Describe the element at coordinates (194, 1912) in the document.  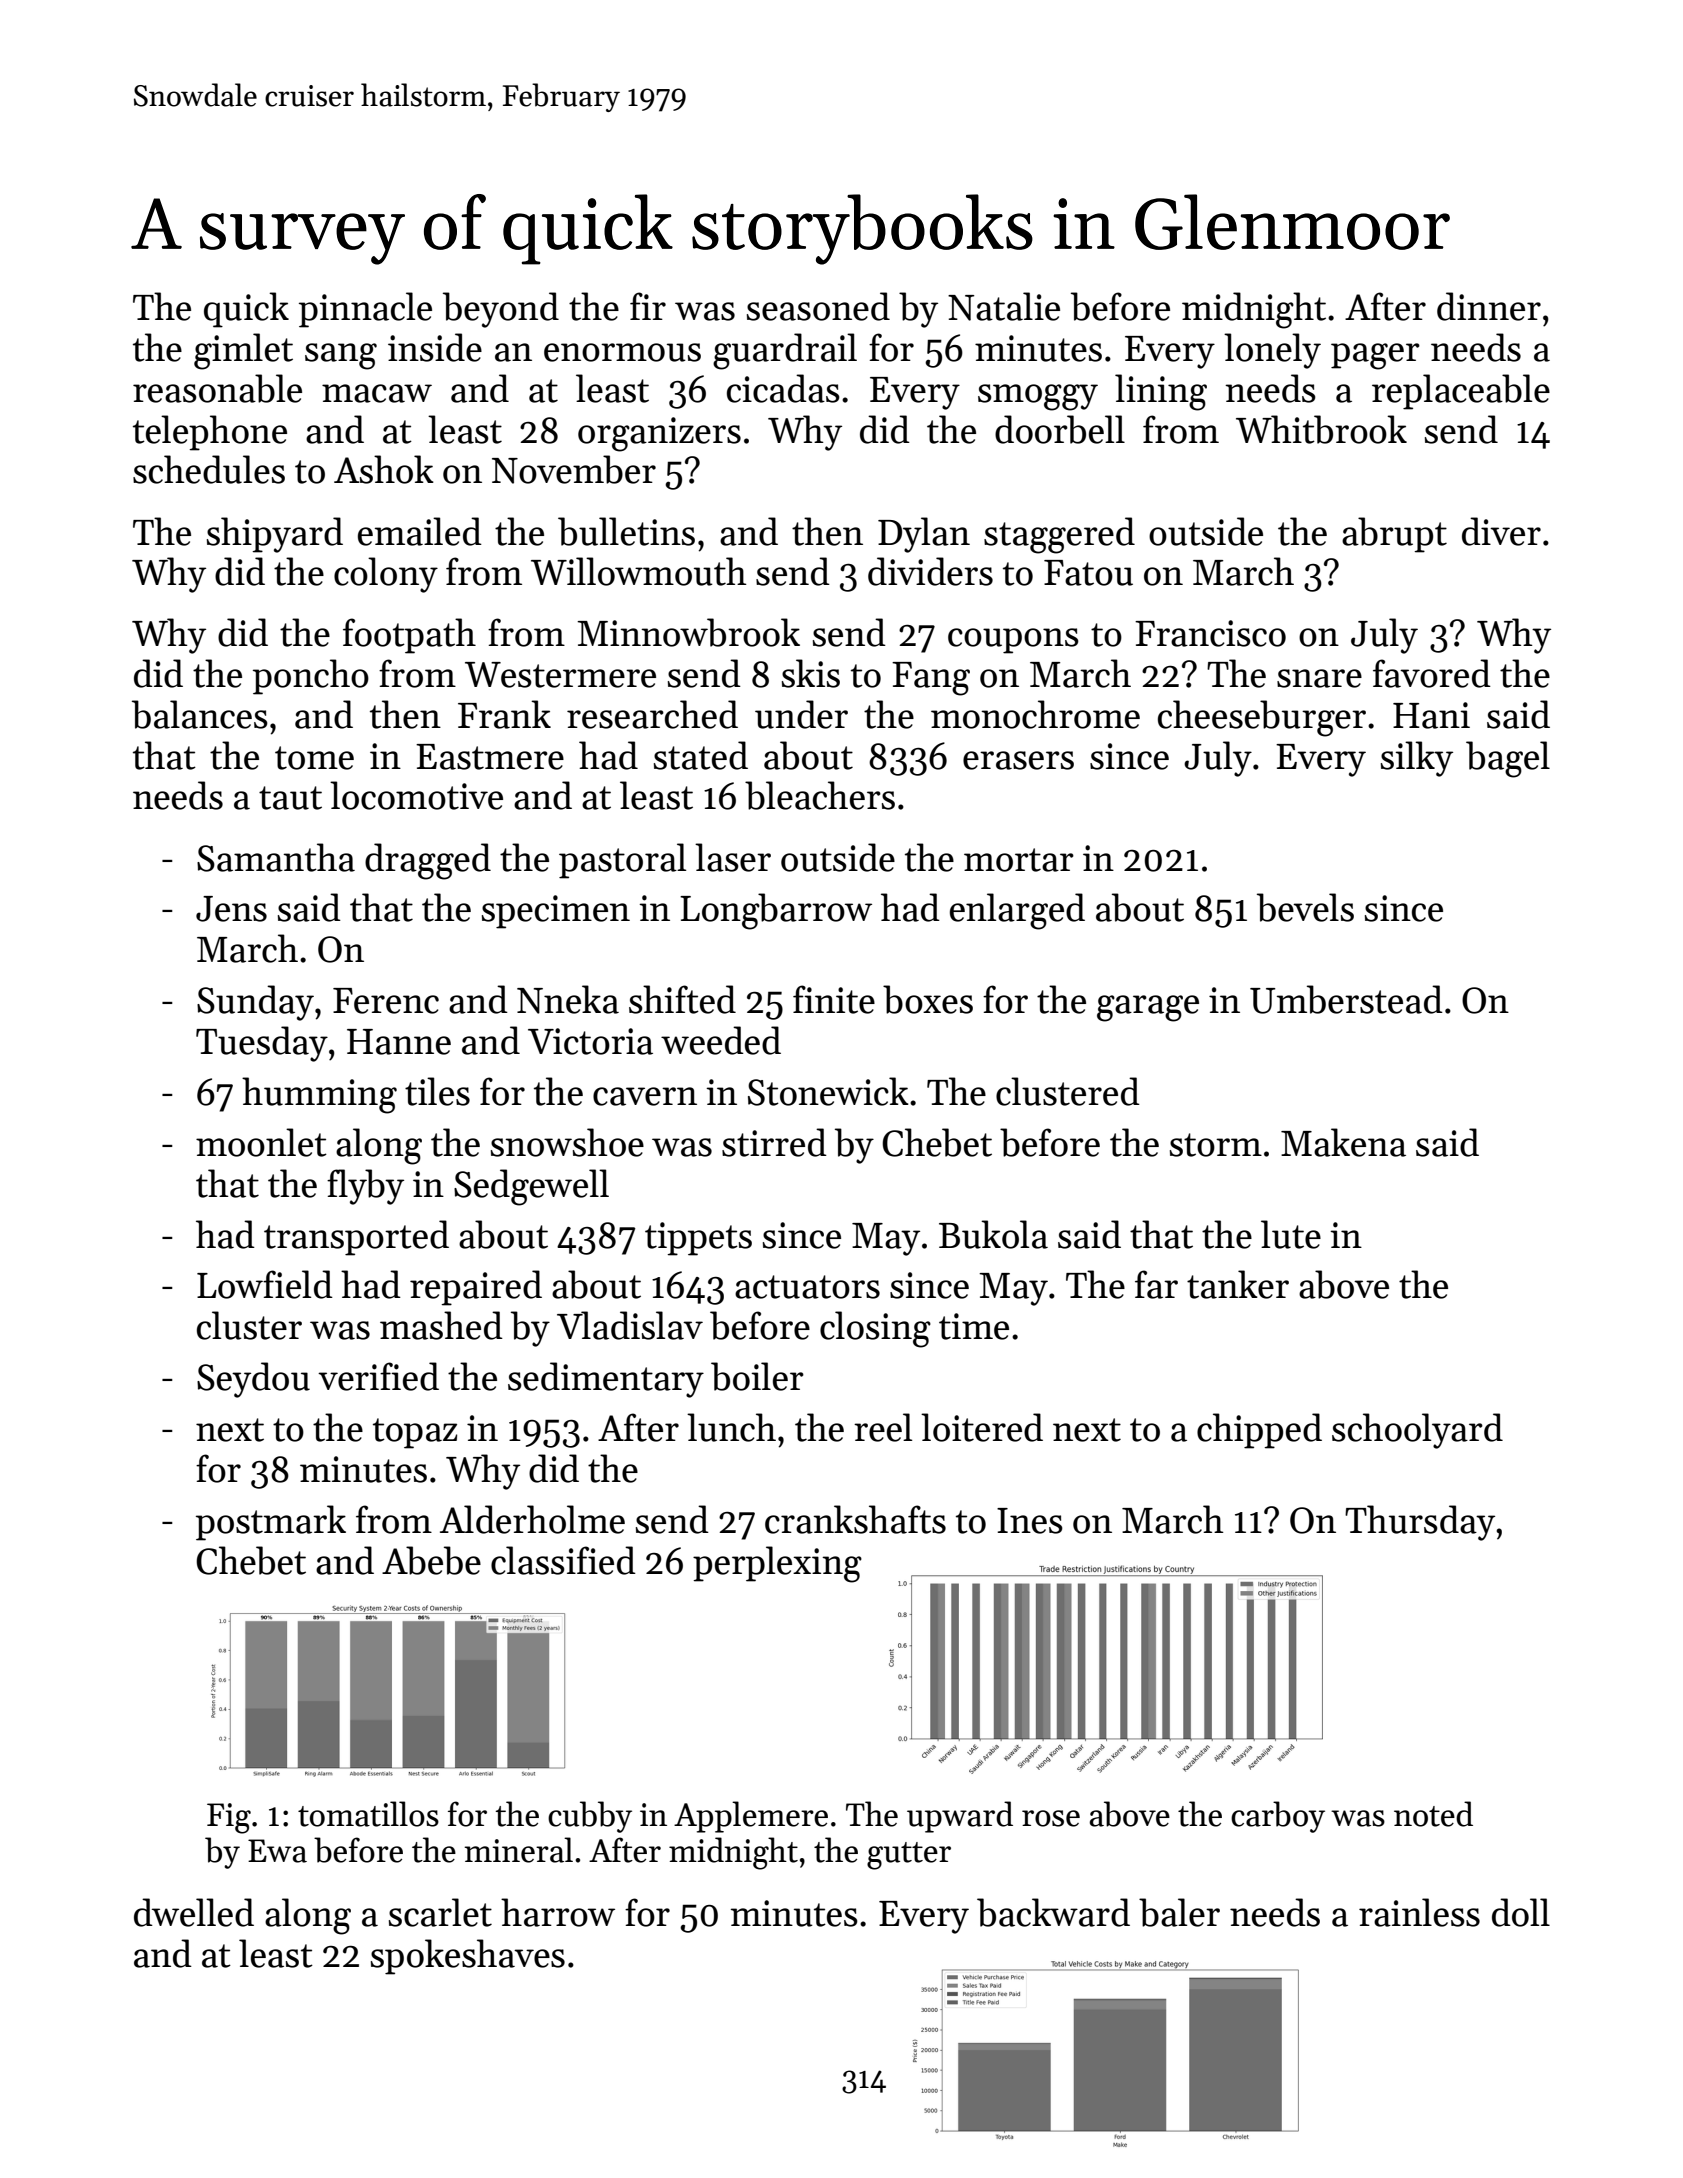
I see `dwelled` at that location.
